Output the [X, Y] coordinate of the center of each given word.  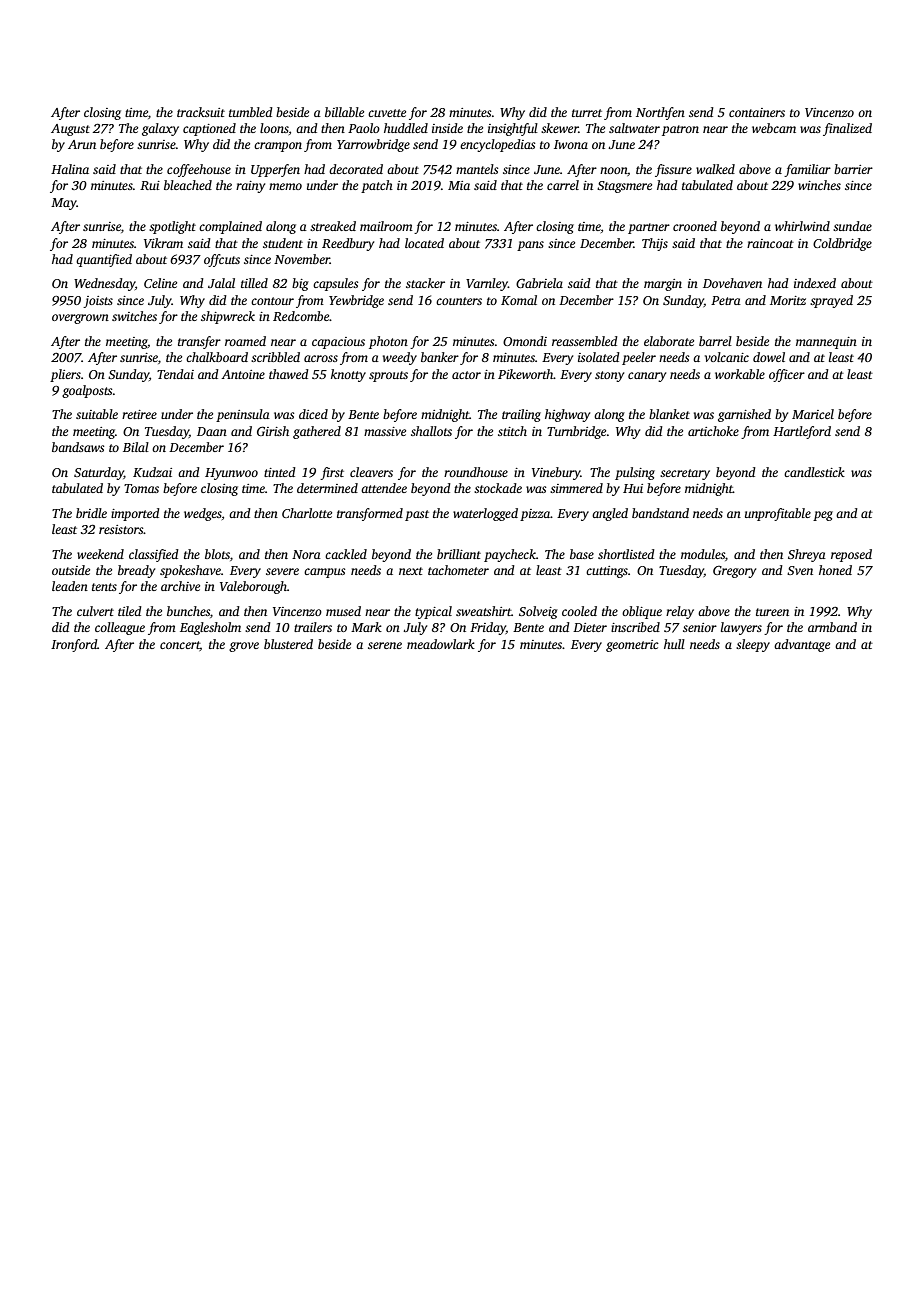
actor [466, 375]
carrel [563, 185]
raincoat [770, 243]
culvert [95, 611]
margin [663, 285]
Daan [212, 431]
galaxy [160, 129]
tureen [772, 612]
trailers [313, 627]
